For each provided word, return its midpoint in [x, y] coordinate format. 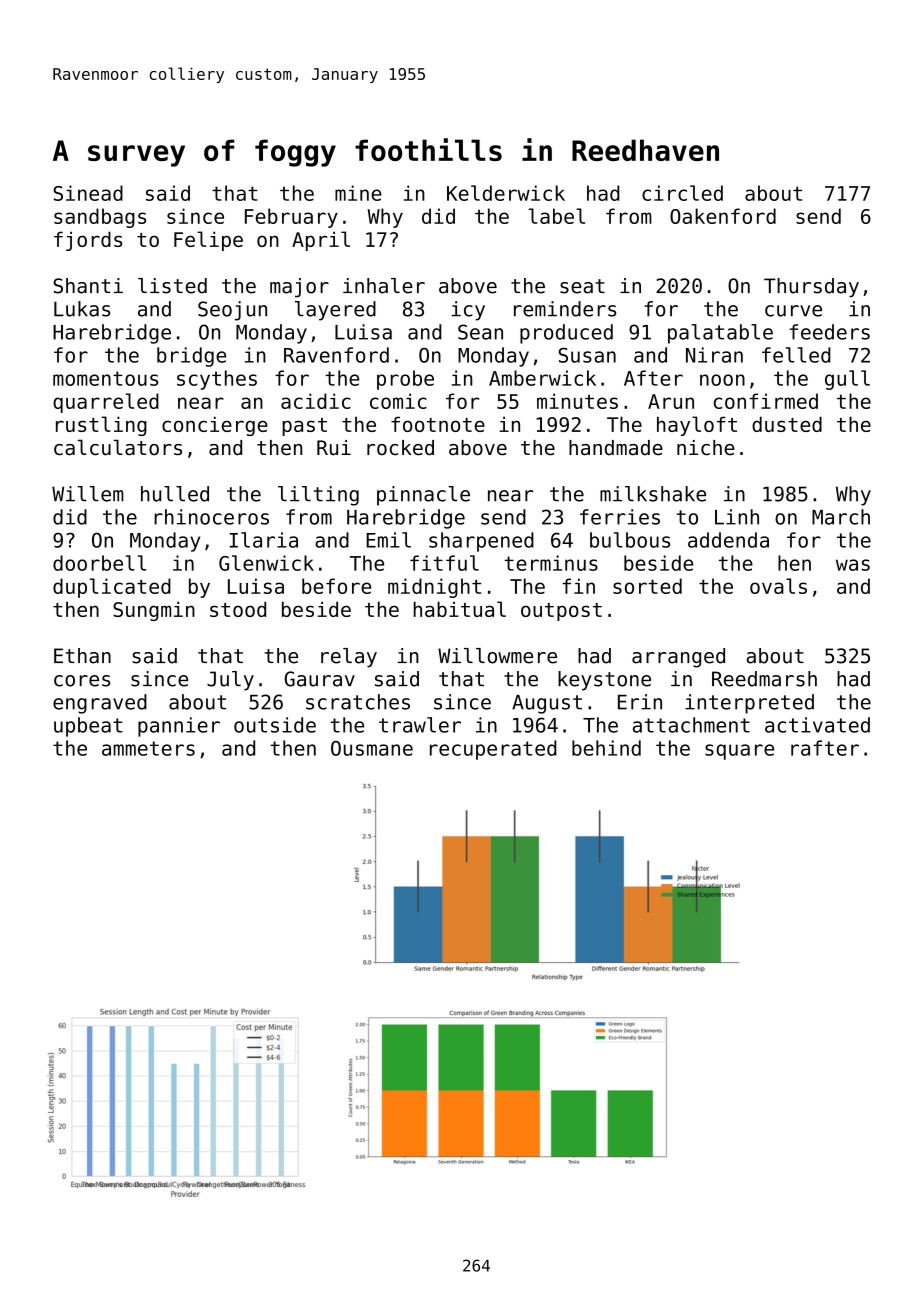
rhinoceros [211, 517]
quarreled [106, 403]
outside [275, 725]
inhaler [384, 286]
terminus [551, 563]
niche [706, 448]
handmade [616, 448]
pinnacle [423, 496]
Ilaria [264, 540]
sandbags [100, 218]
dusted [787, 424]
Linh [737, 517]
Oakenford [723, 216]
